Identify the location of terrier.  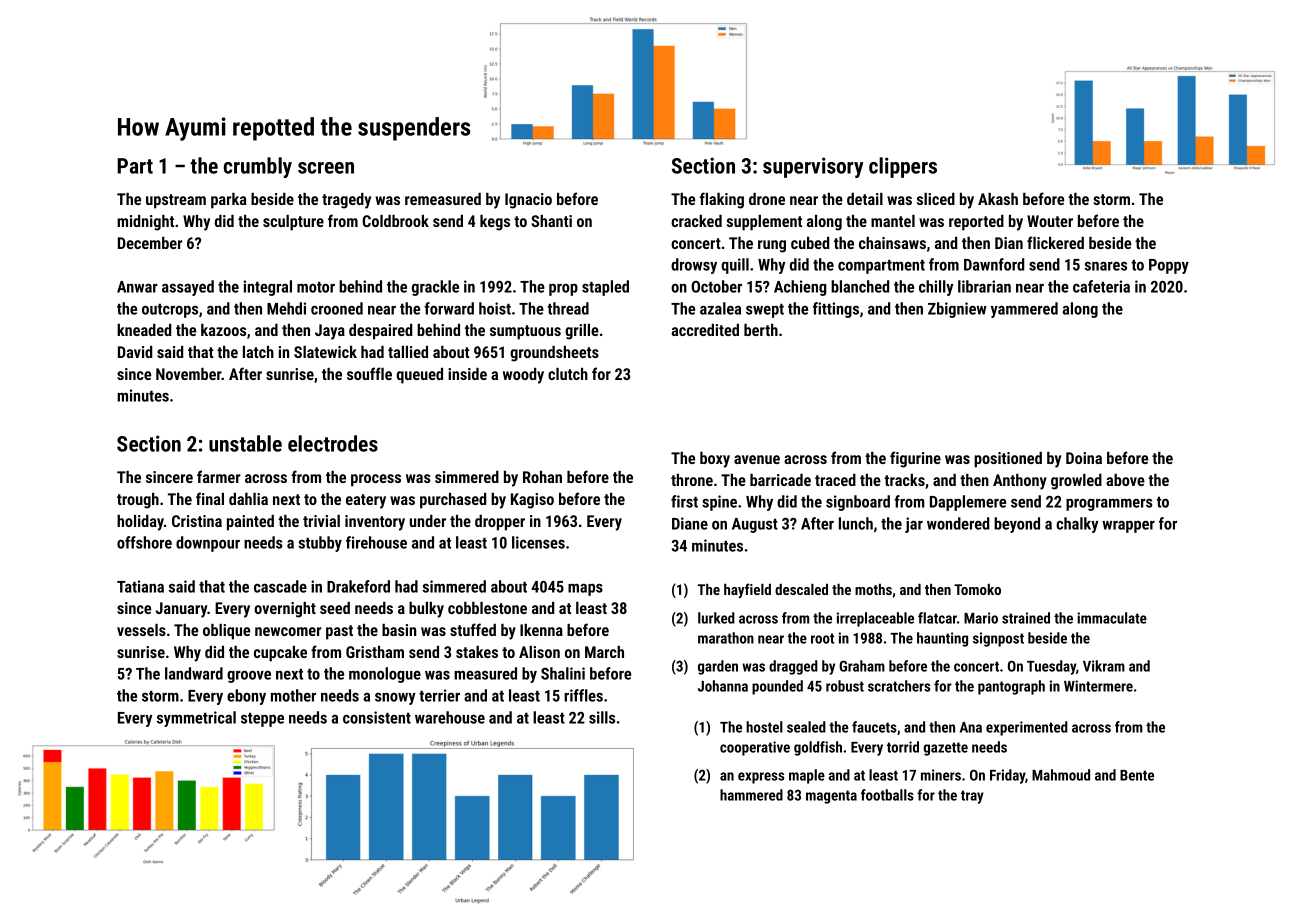
(439, 695).
